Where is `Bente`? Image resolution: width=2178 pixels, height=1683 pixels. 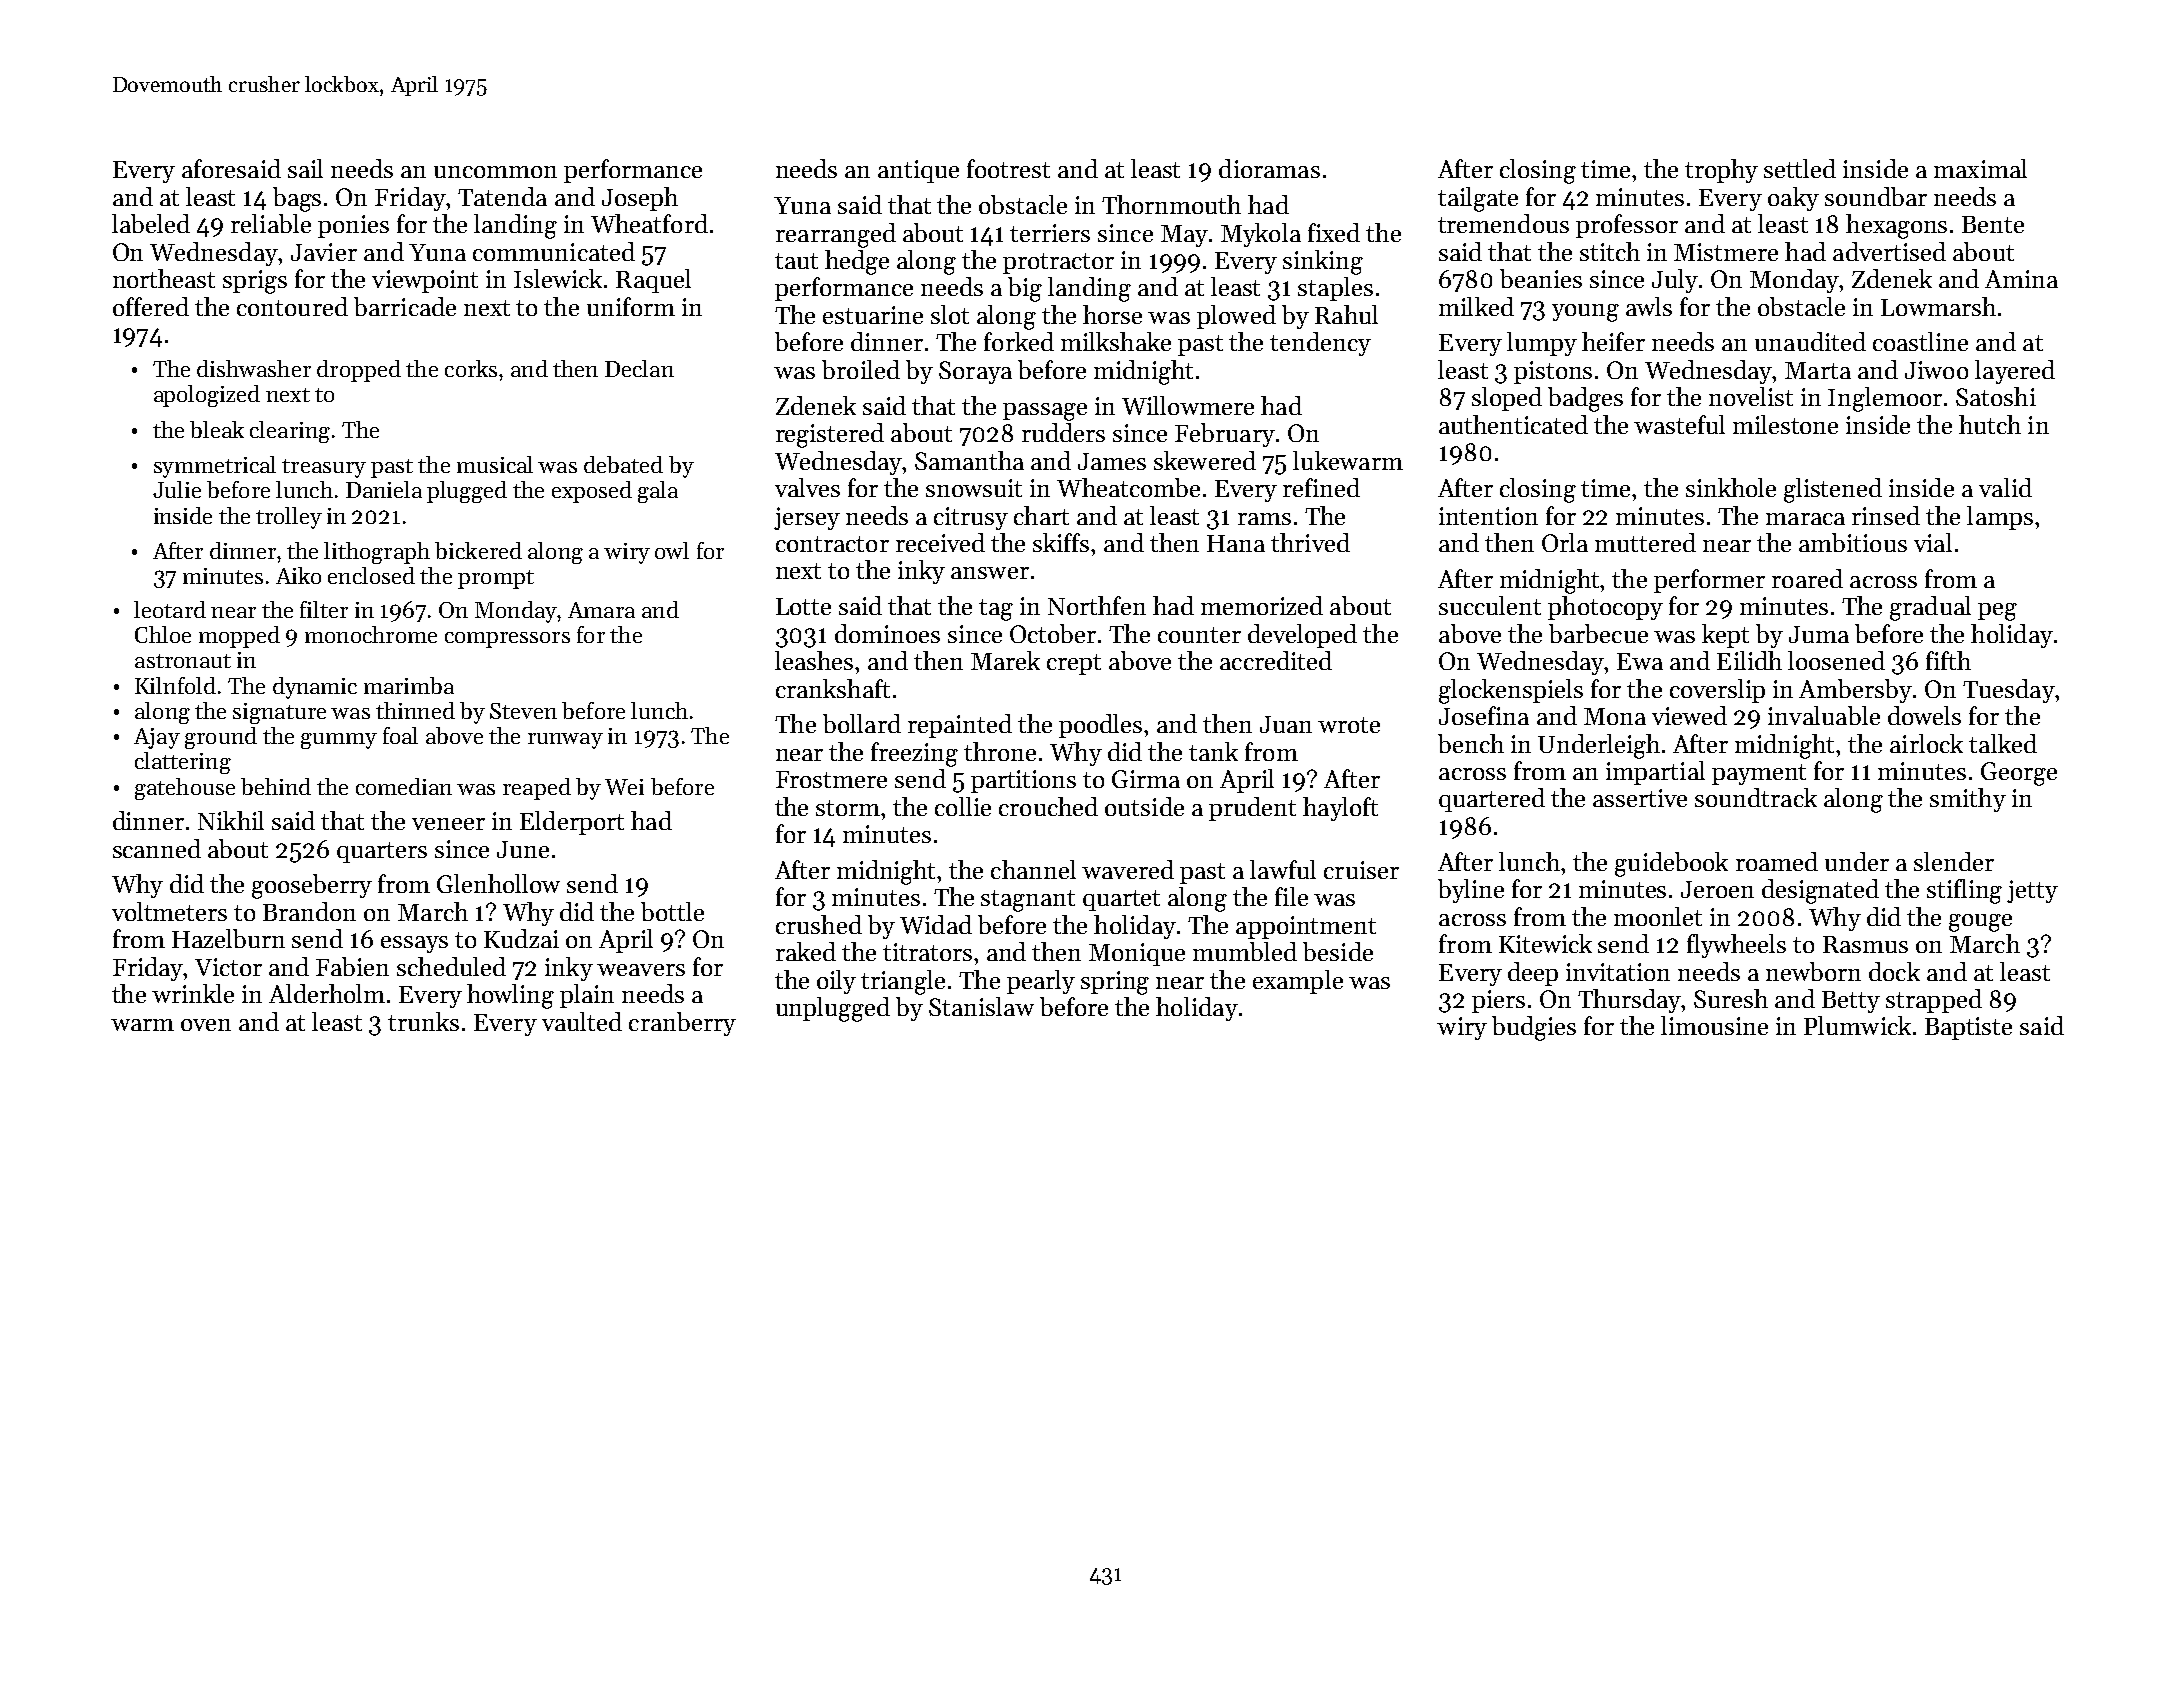 Bente is located at coordinates (1993, 224).
